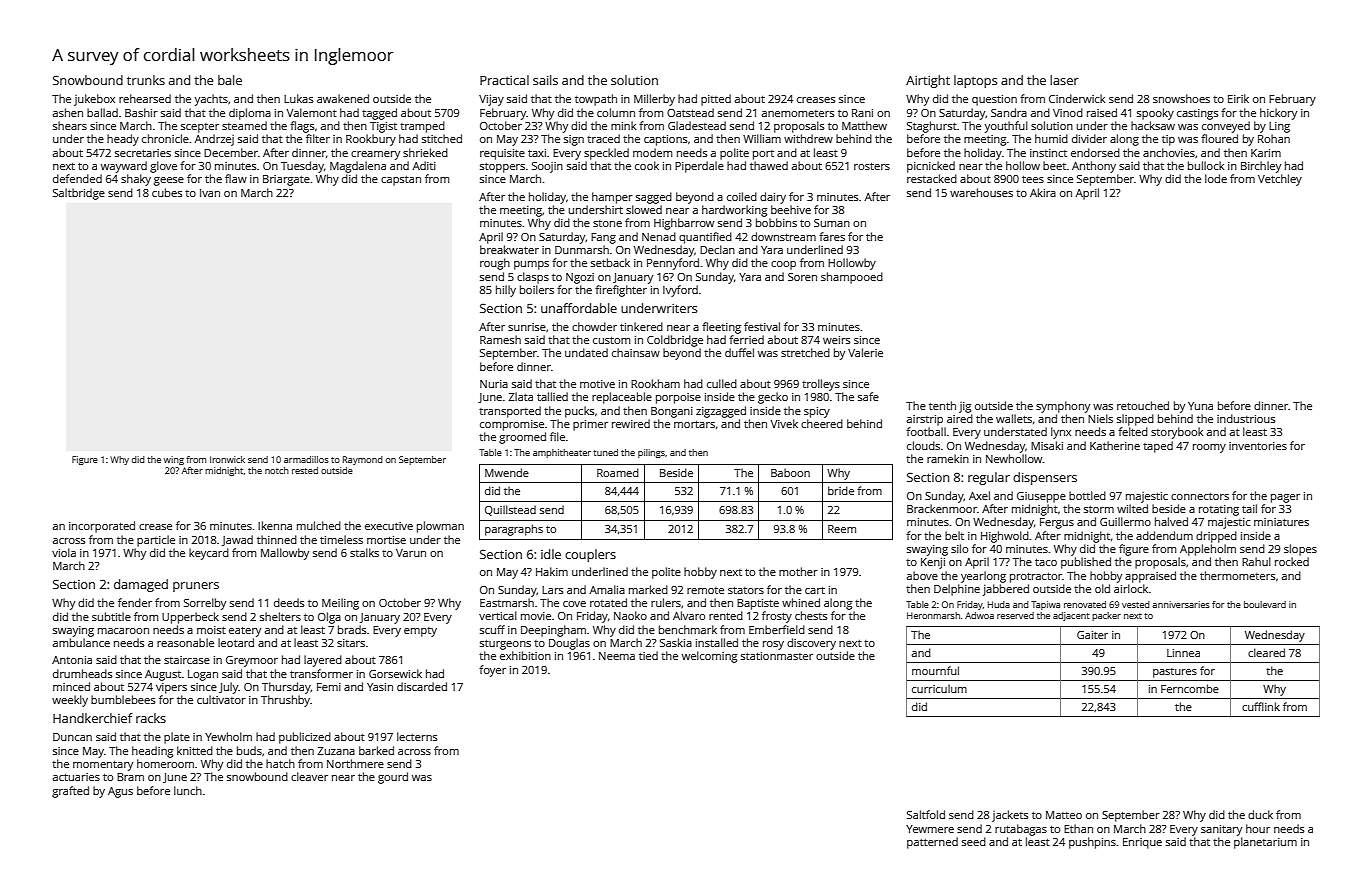  Describe the element at coordinates (1216, 178) in the image. I see `lode` at that location.
